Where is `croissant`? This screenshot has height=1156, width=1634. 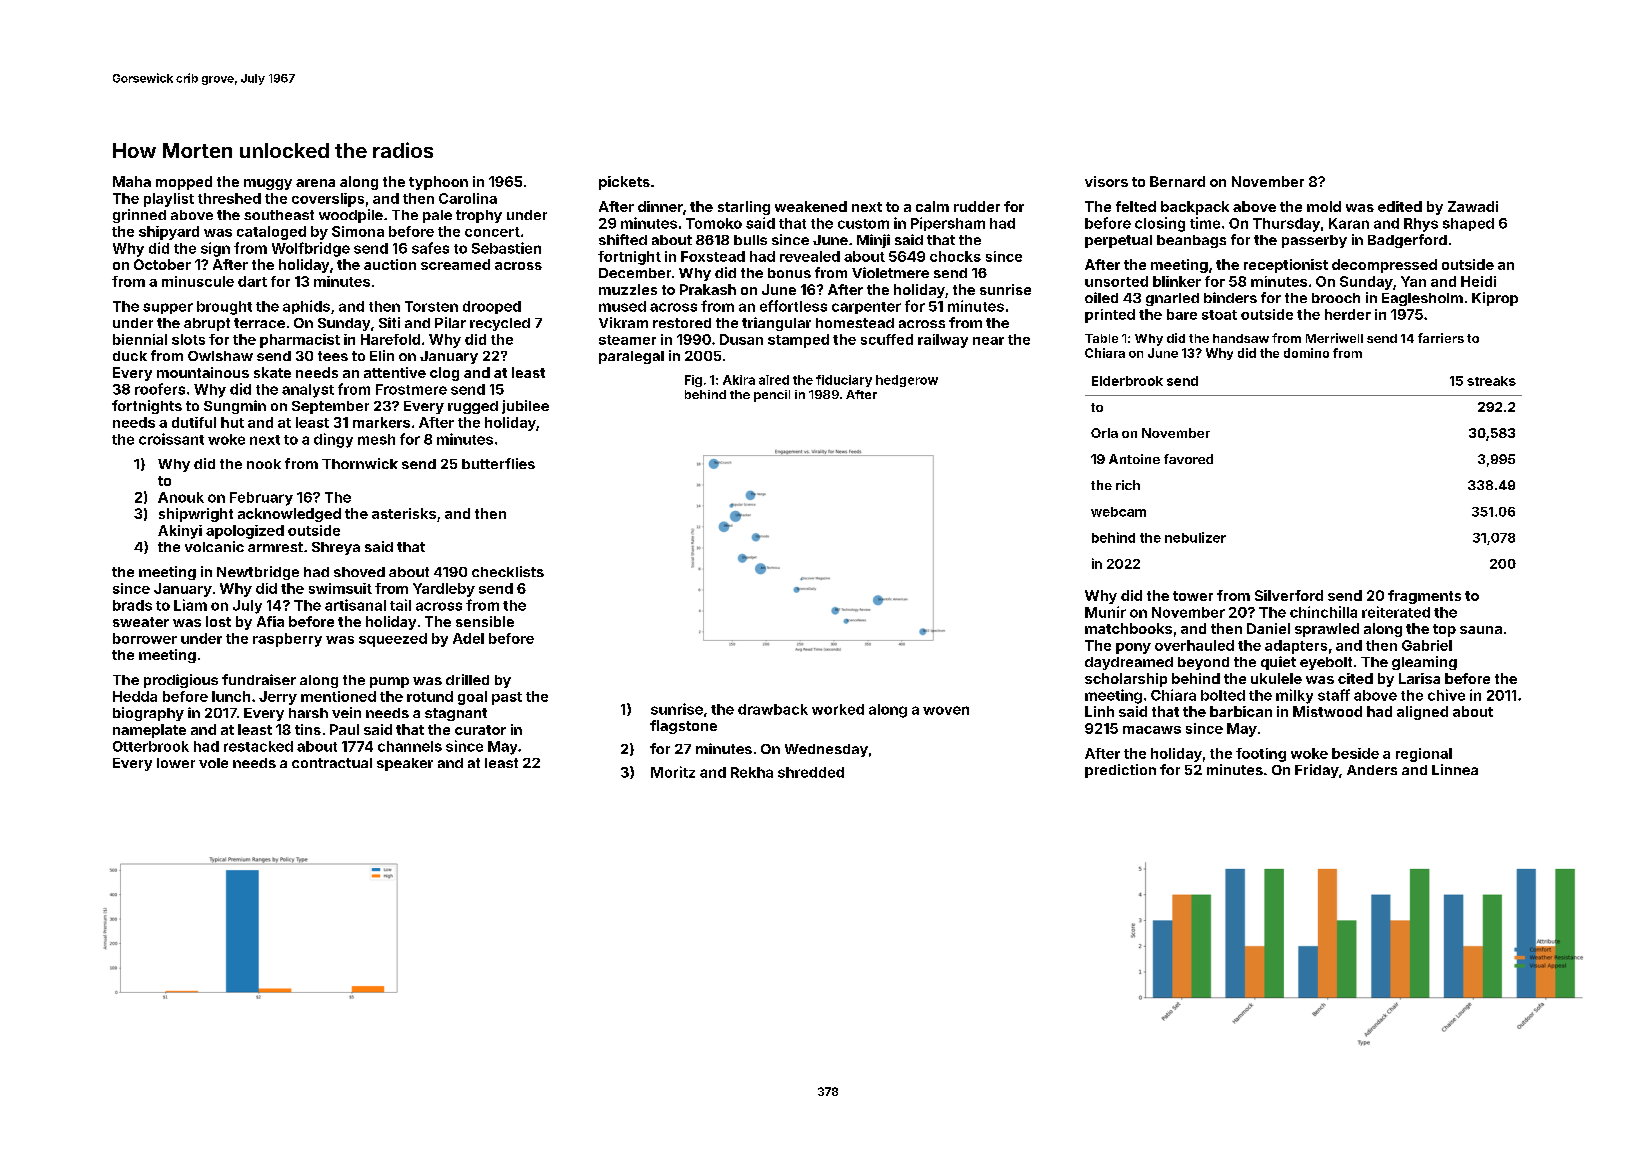 croissant is located at coordinates (171, 439).
